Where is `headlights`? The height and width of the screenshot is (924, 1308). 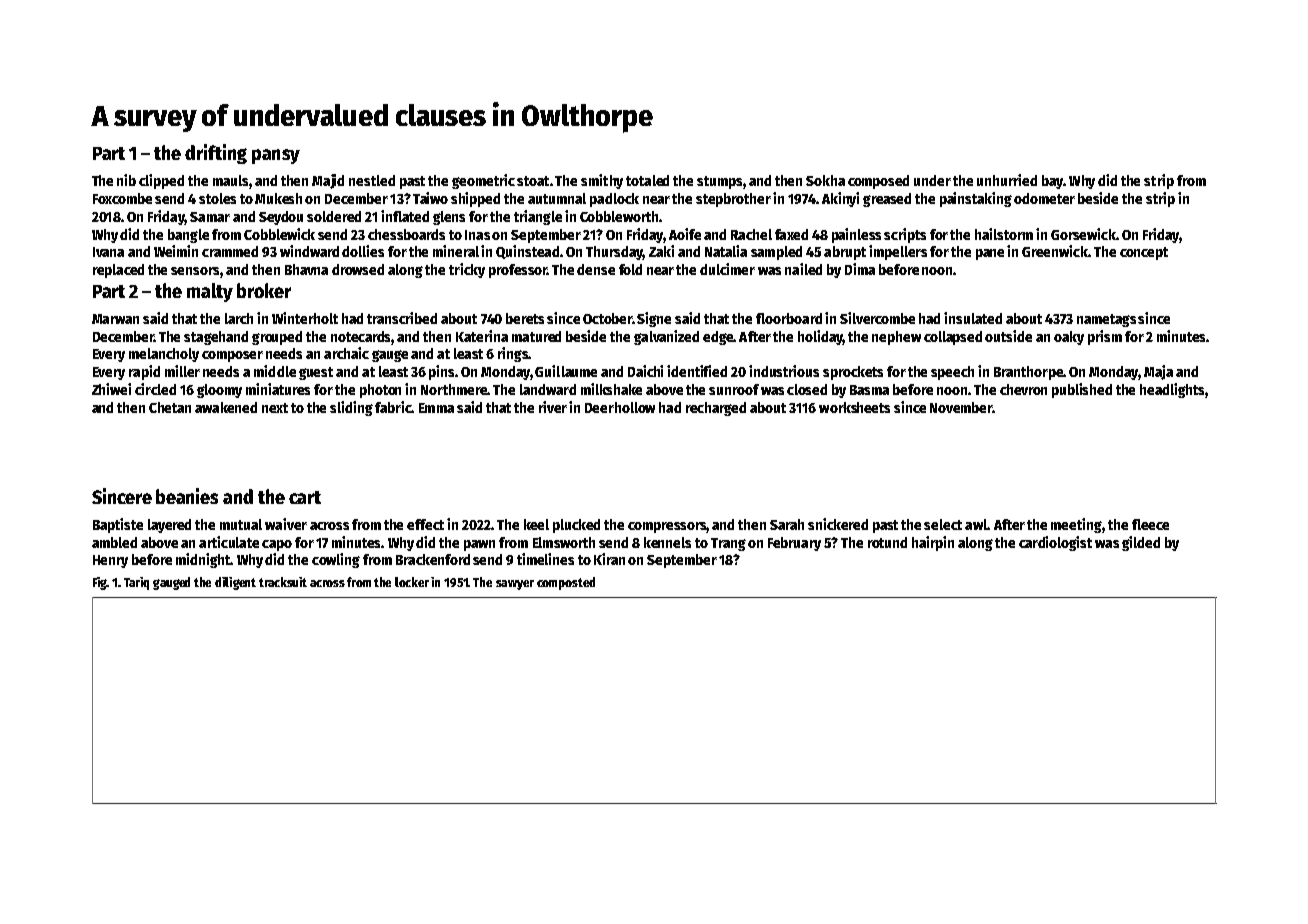
headlights is located at coordinates (1172, 390).
